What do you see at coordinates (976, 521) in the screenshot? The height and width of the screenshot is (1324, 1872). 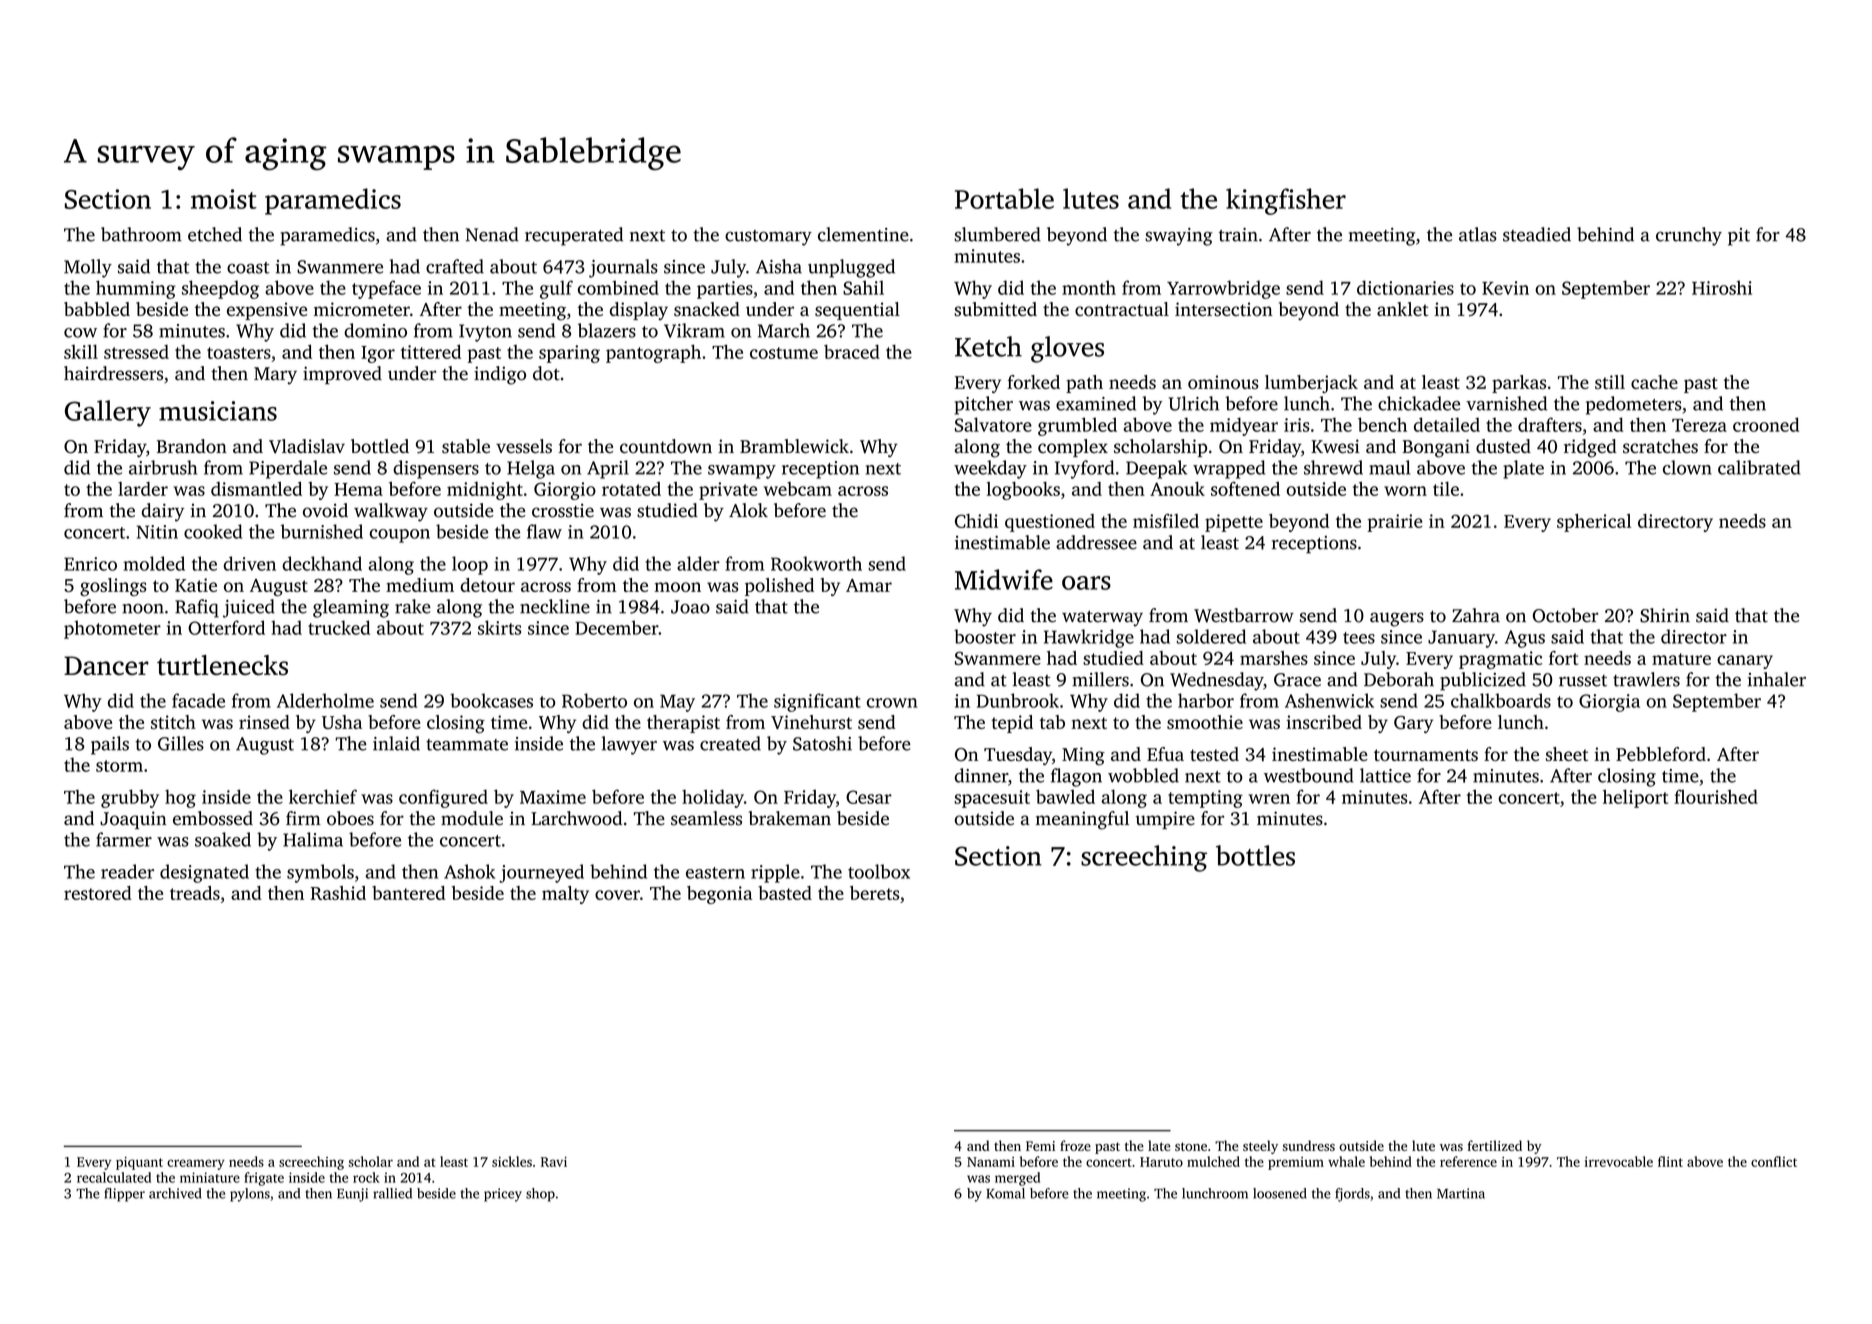 I see `Chidi` at bounding box center [976, 521].
